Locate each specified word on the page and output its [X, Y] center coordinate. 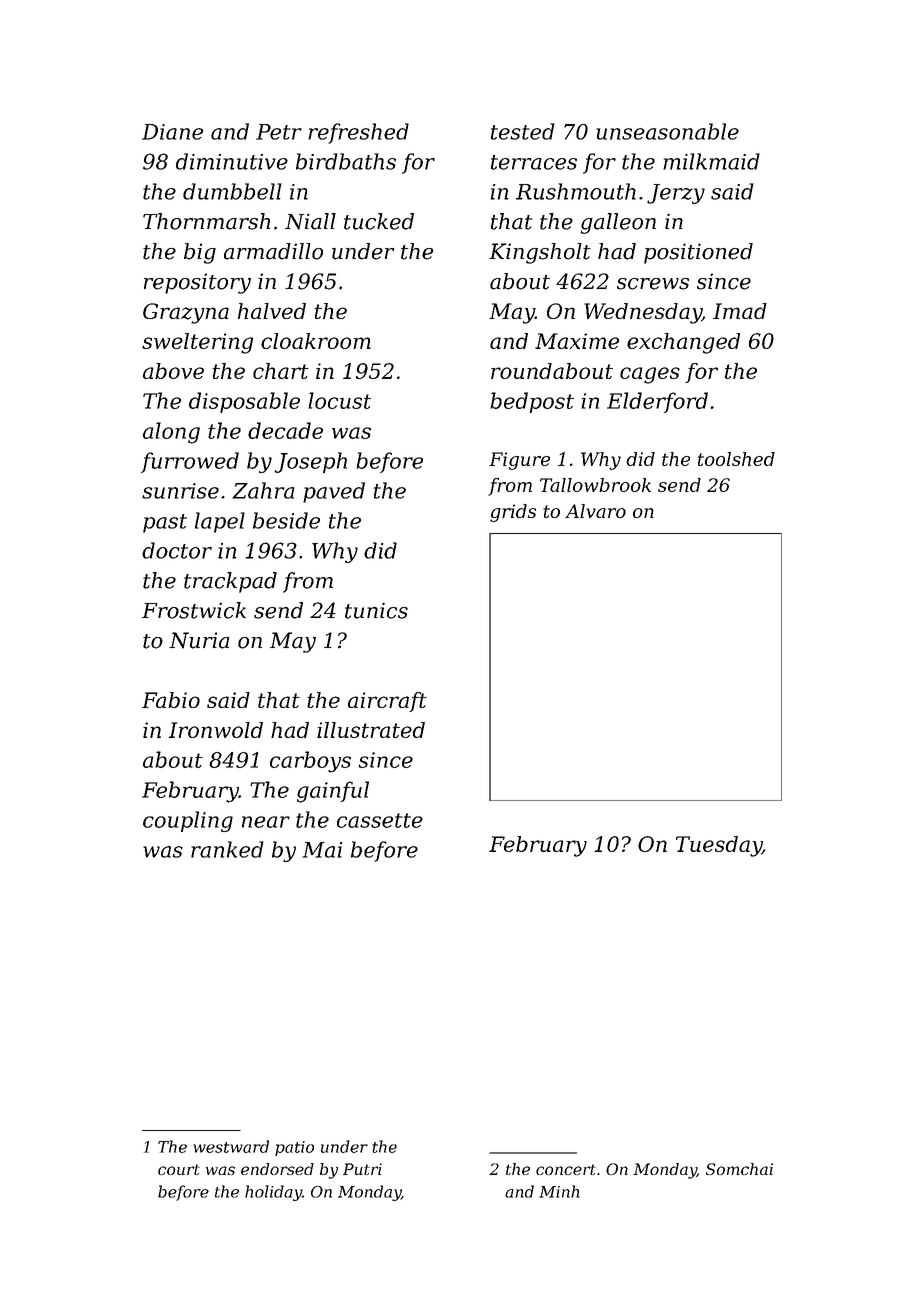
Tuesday [719, 846]
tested [523, 131]
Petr [279, 132]
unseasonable [667, 131]
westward [231, 1146]
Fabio [171, 700]
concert [566, 1169]
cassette [380, 820]
